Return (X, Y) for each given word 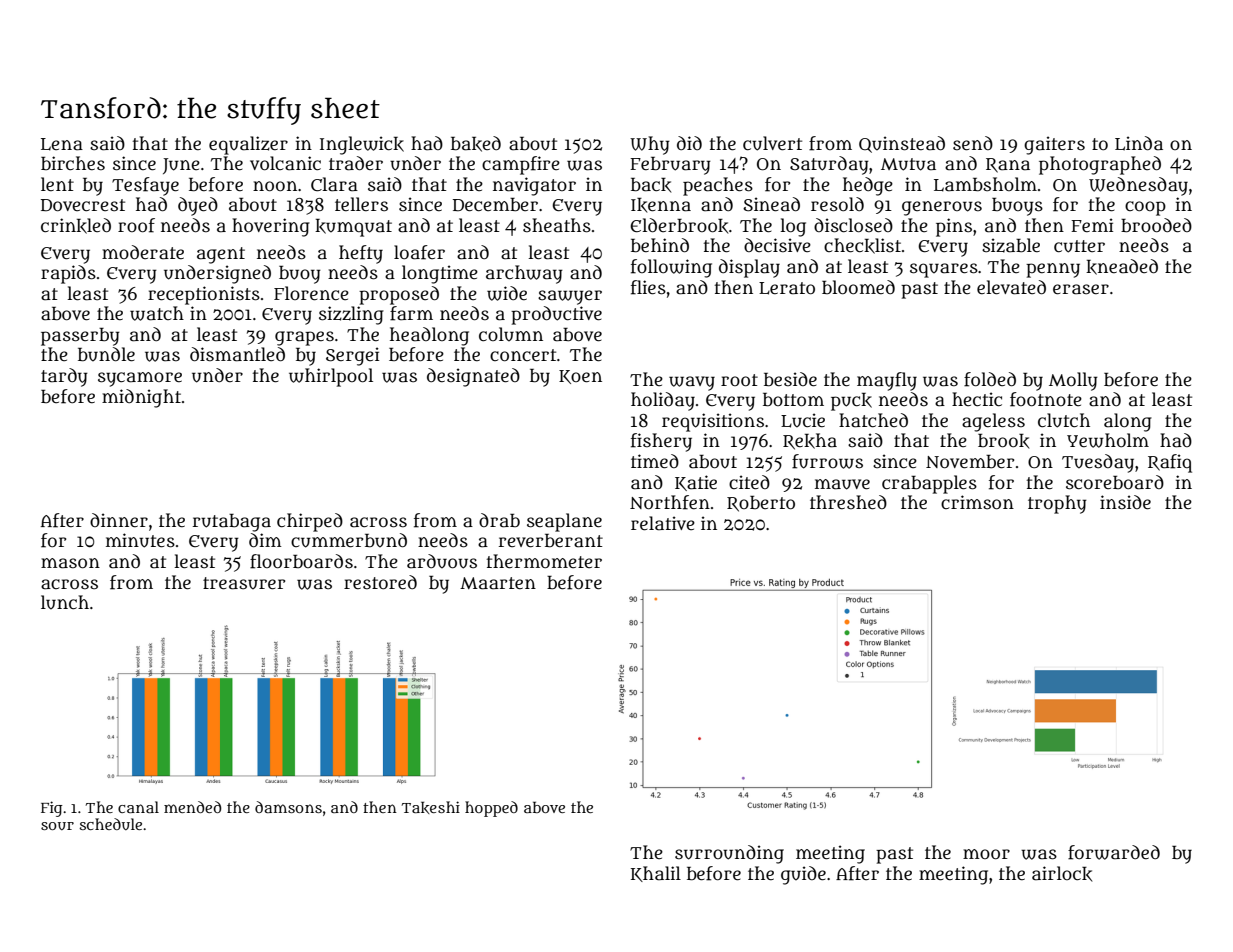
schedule (110, 824)
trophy (1057, 504)
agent (221, 255)
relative (663, 523)
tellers (361, 204)
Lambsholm (985, 184)
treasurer (244, 583)
